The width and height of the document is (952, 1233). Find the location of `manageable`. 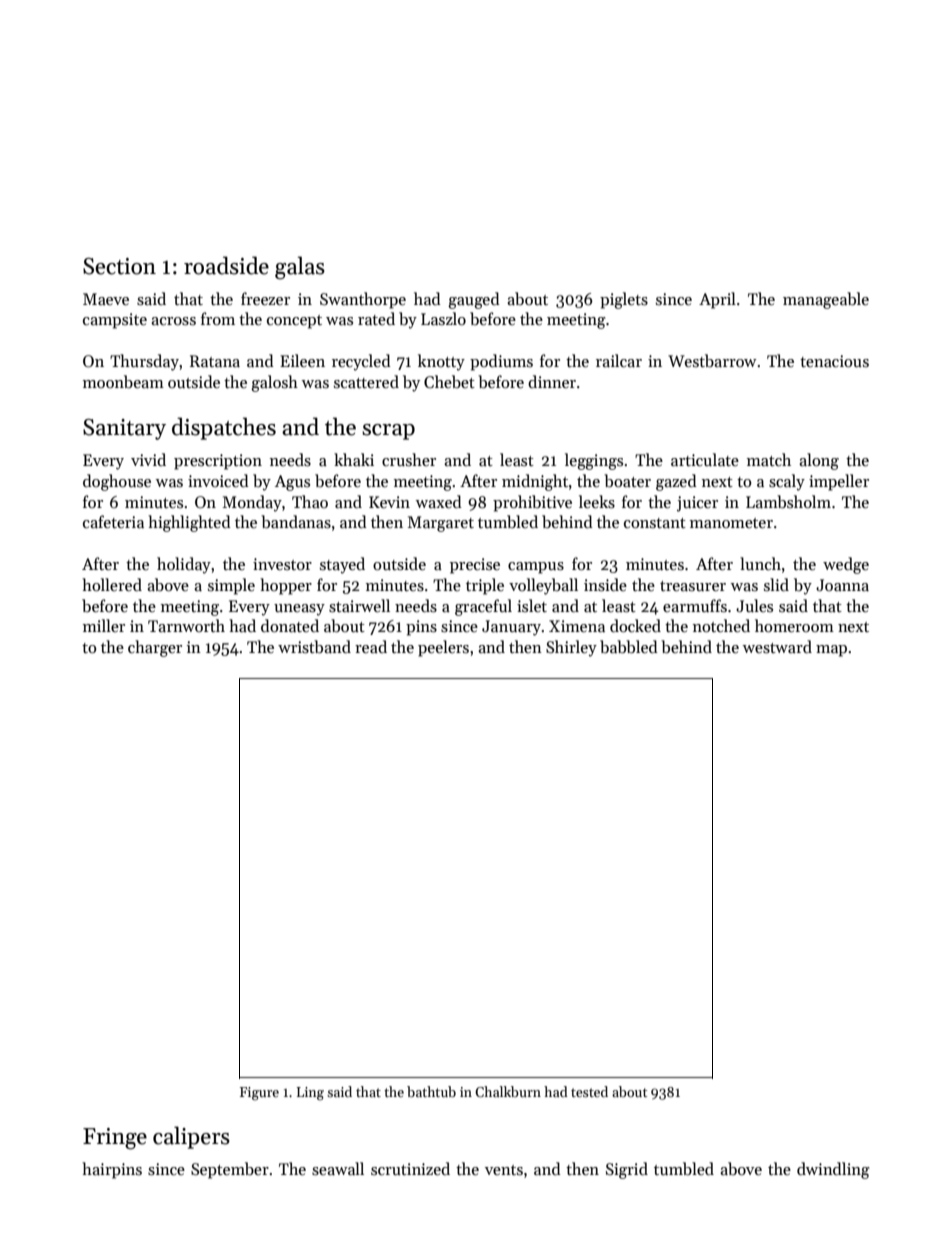

manageable is located at coordinates (826, 300).
